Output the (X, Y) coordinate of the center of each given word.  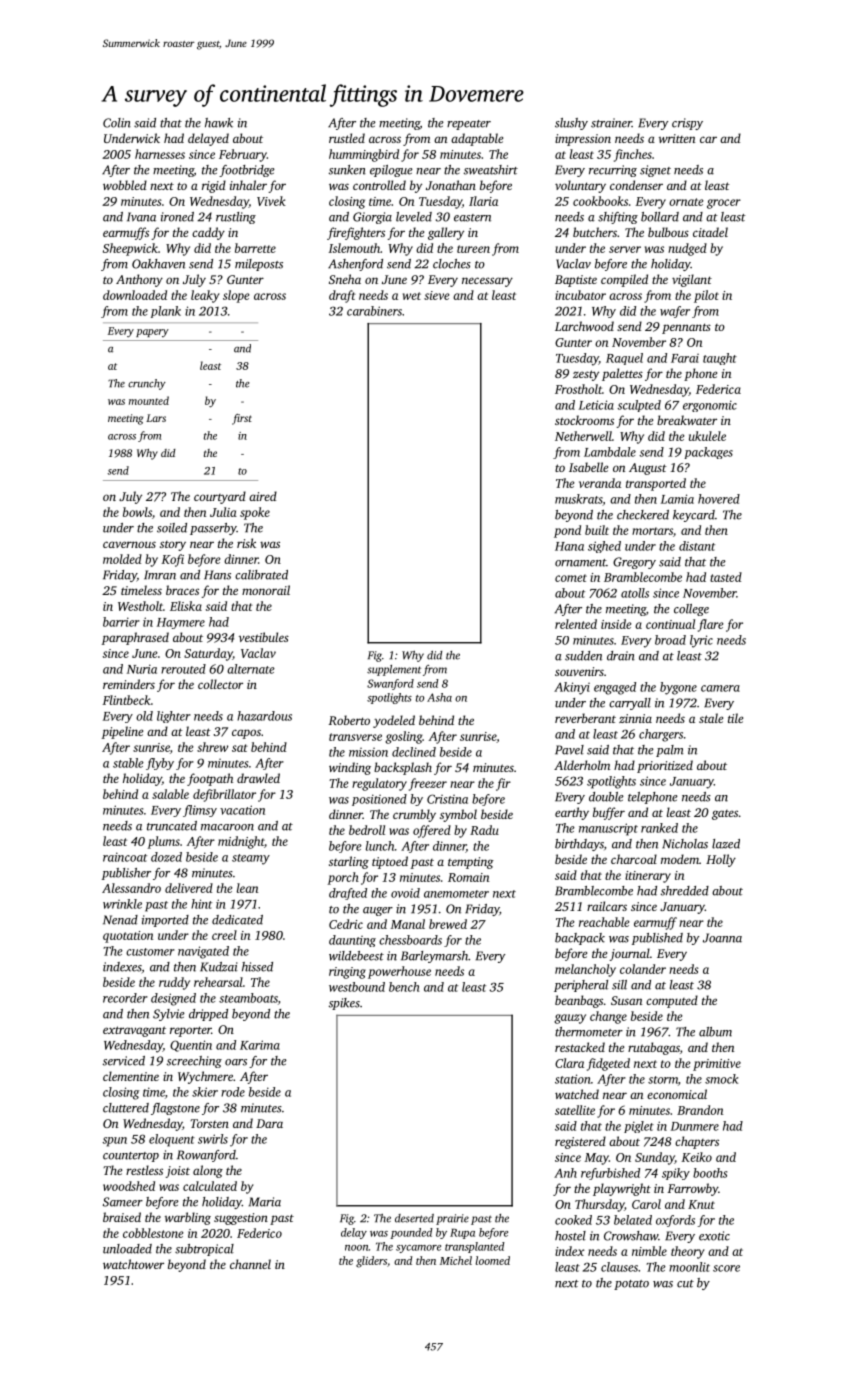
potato (631, 1285)
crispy (687, 124)
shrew (212, 747)
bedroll (367, 830)
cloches (452, 264)
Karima (260, 1045)
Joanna (722, 938)
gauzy (570, 1019)
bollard (660, 217)
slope (236, 296)
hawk (219, 123)
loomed (493, 1260)
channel (250, 1264)
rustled (347, 138)
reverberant (585, 718)
